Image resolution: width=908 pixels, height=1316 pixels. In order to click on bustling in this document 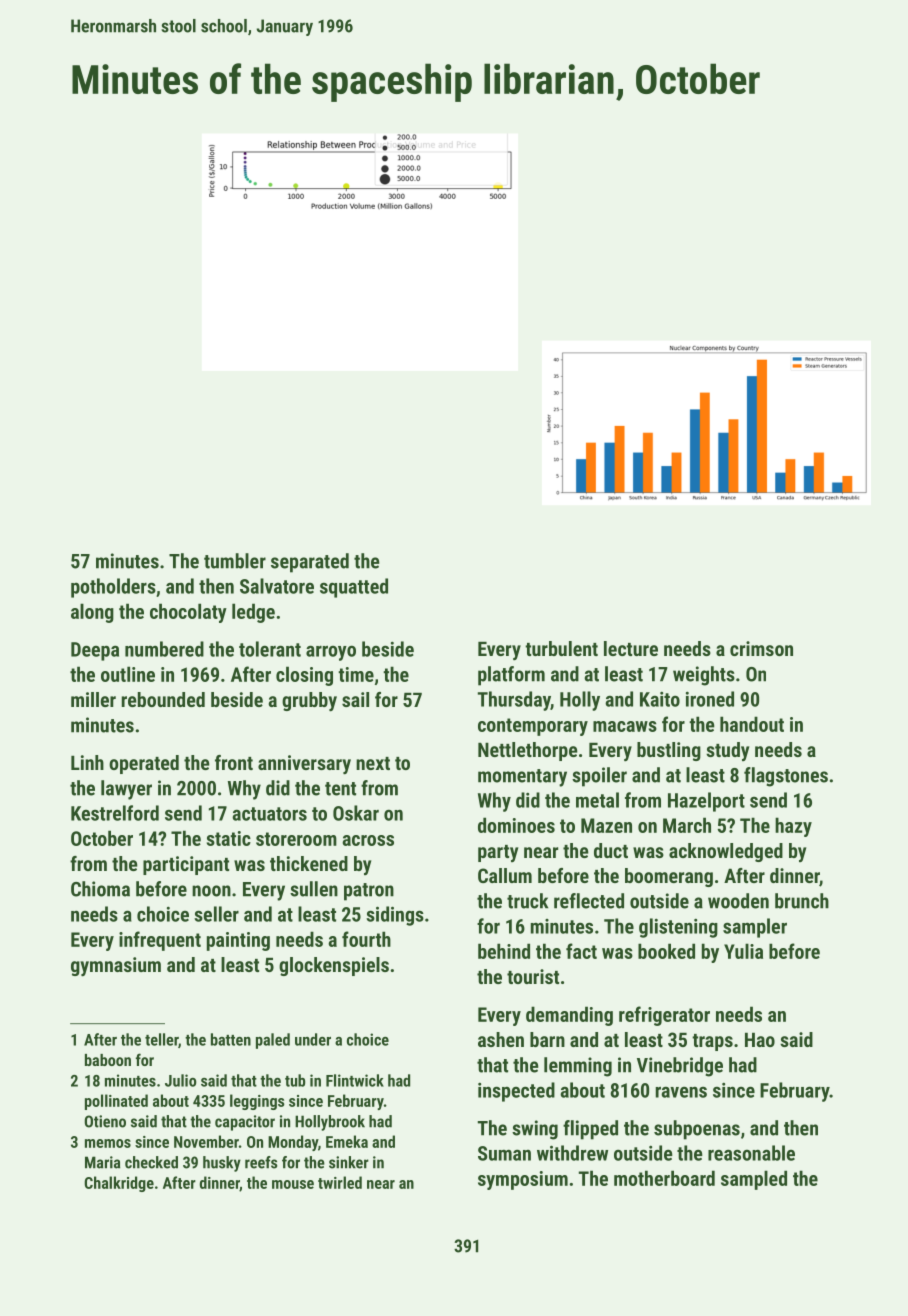, I will do `click(669, 751)`.
